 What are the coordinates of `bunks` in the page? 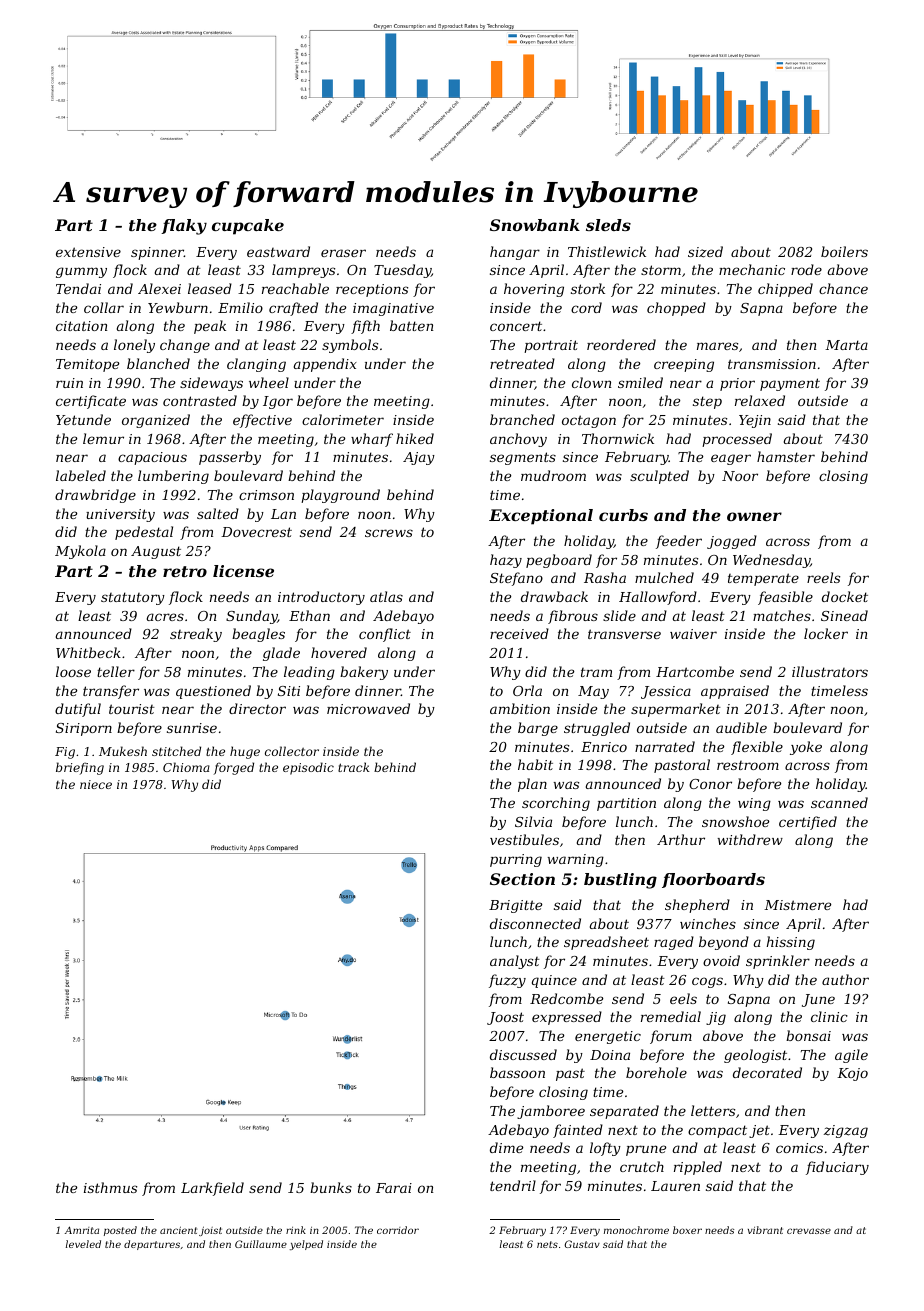 It's located at (331, 1187).
